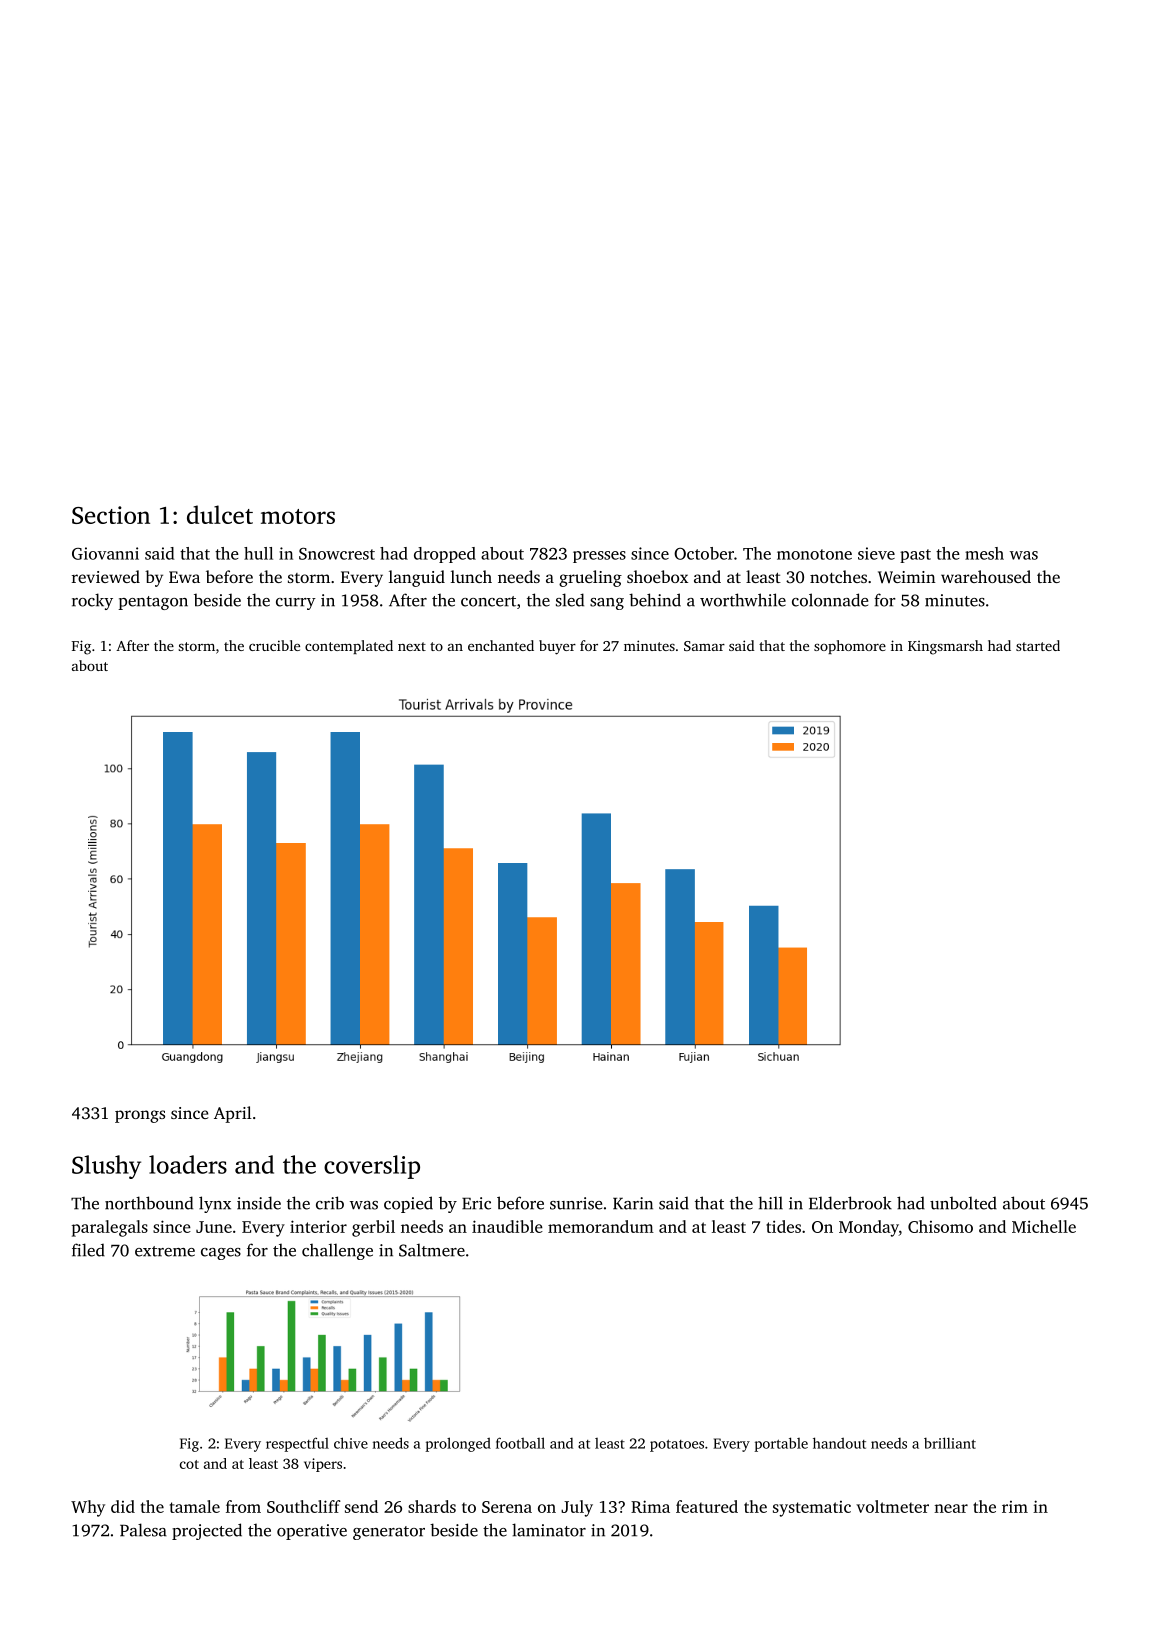 The height and width of the page is (1648, 1165). I want to click on buyer, so click(557, 647).
